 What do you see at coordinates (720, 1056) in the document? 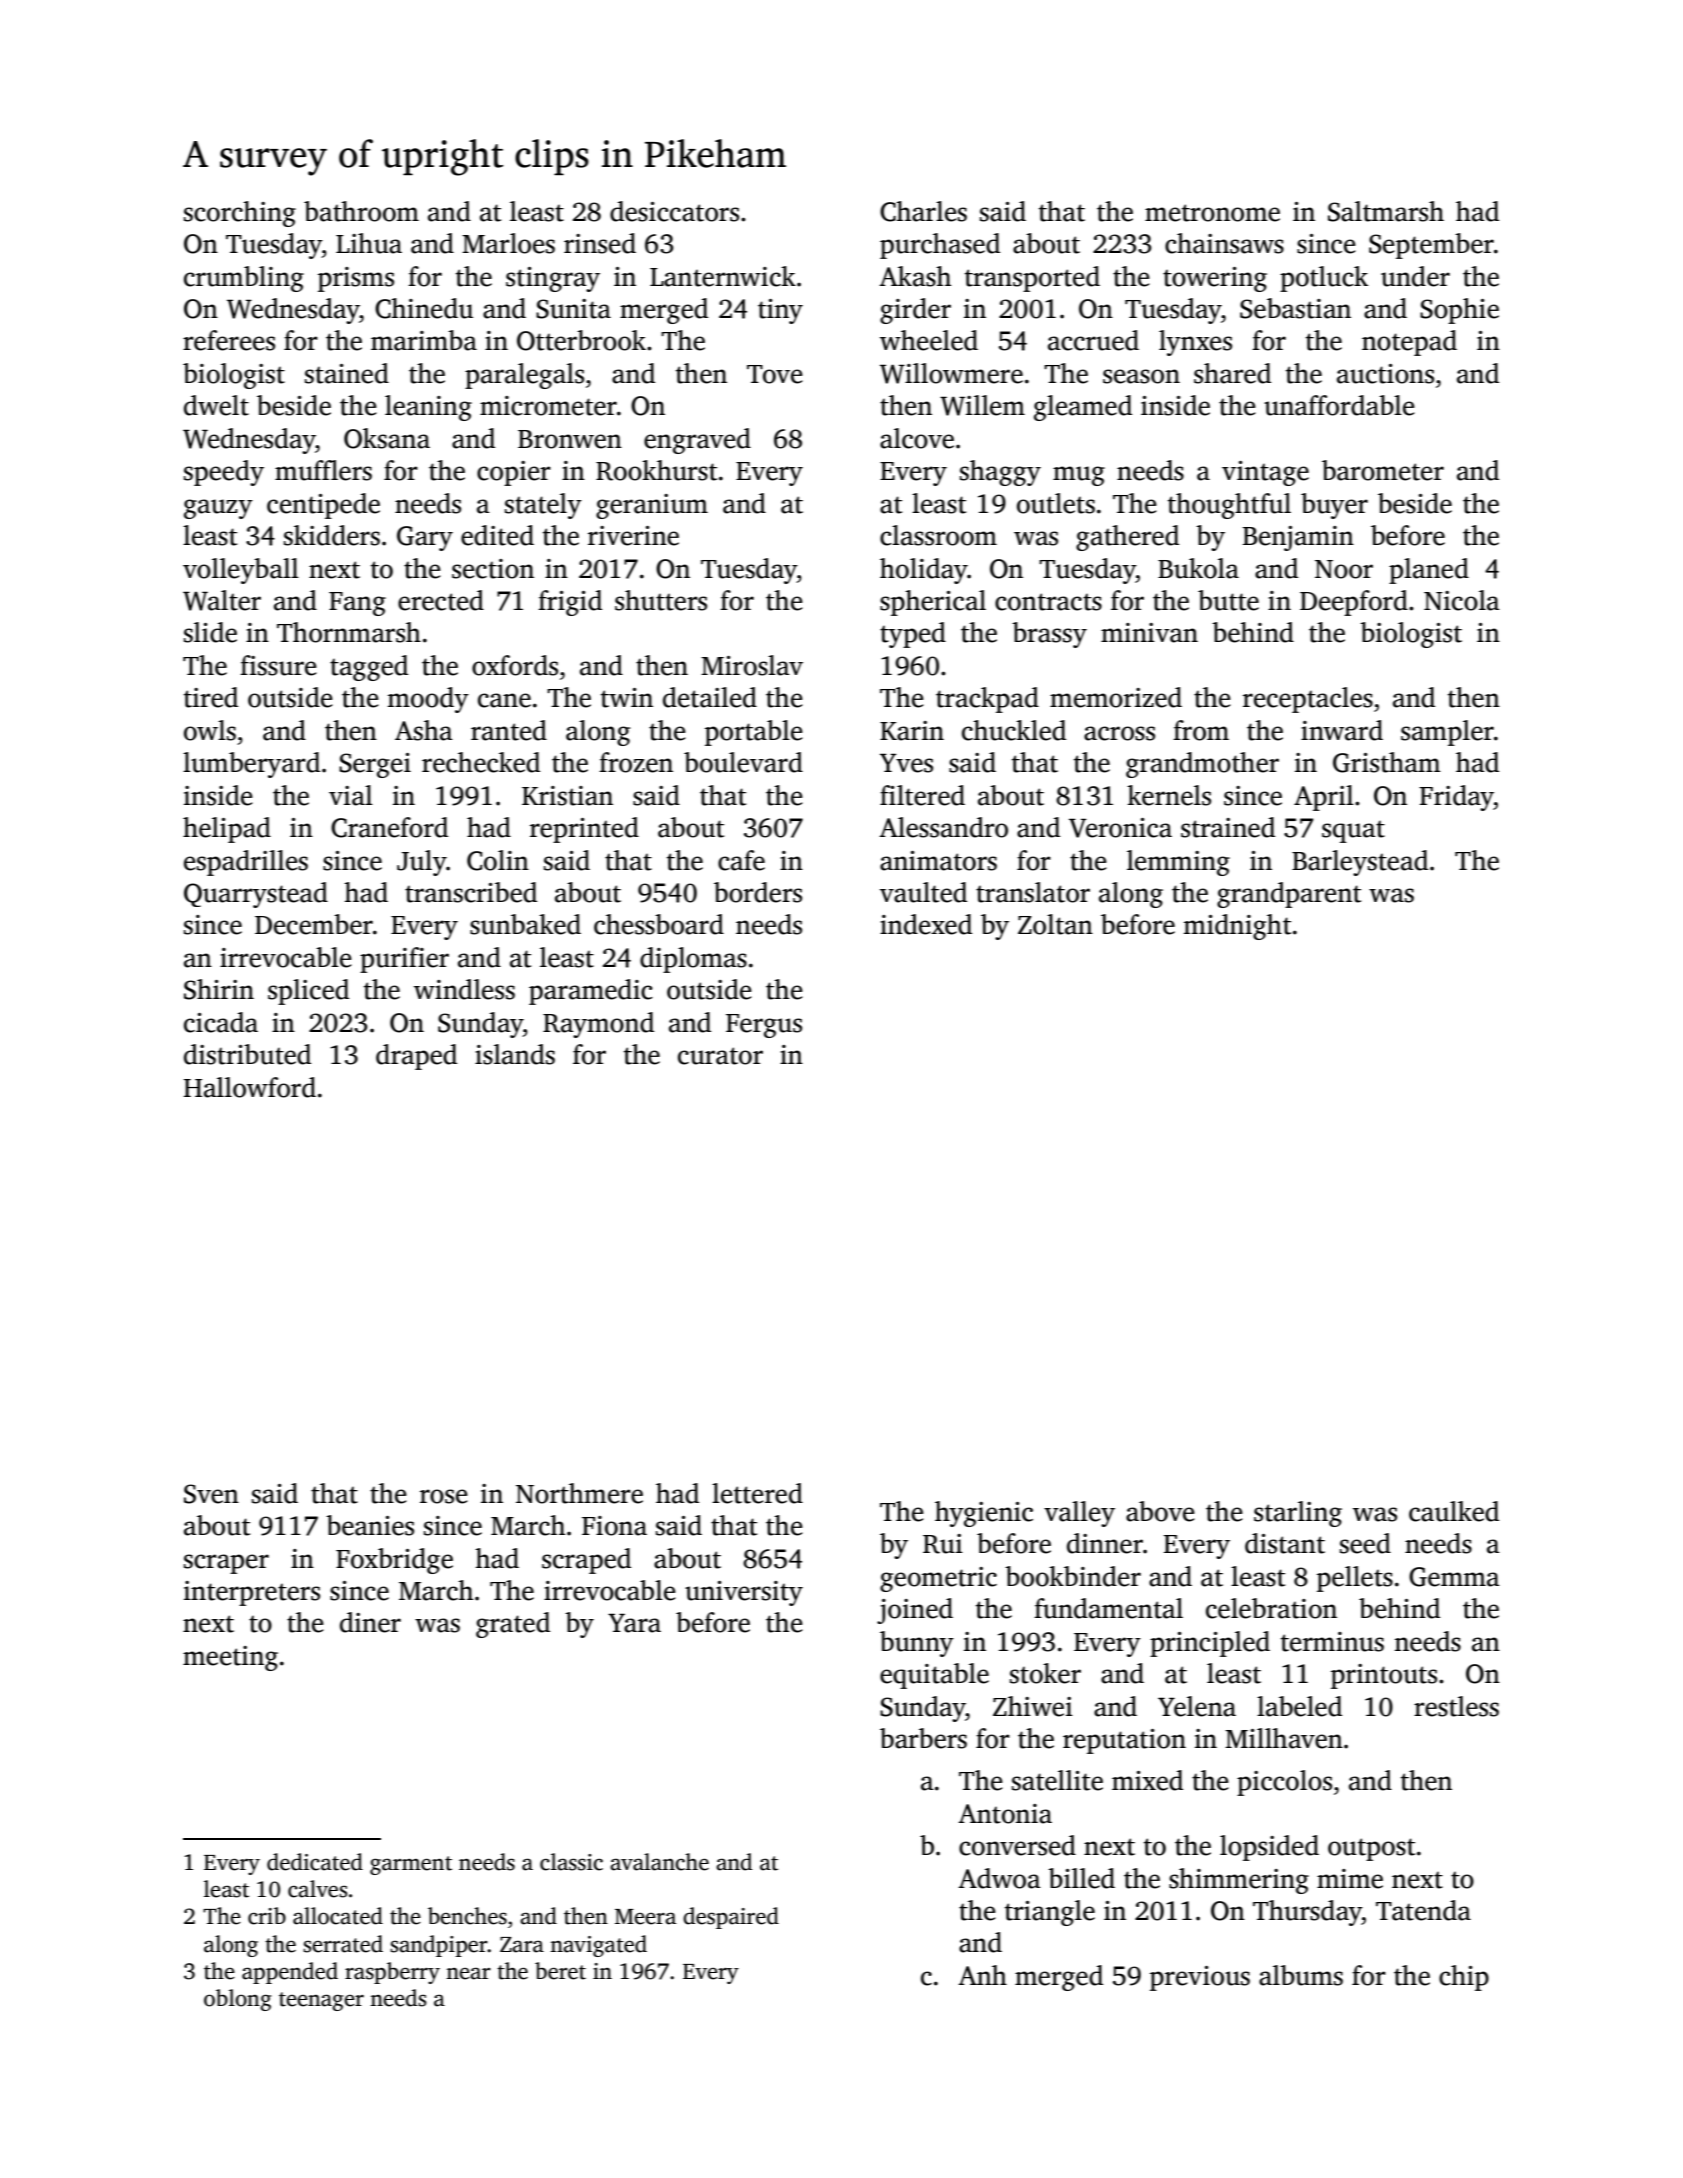
I see `curator` at bounding box center [720, 1056].
